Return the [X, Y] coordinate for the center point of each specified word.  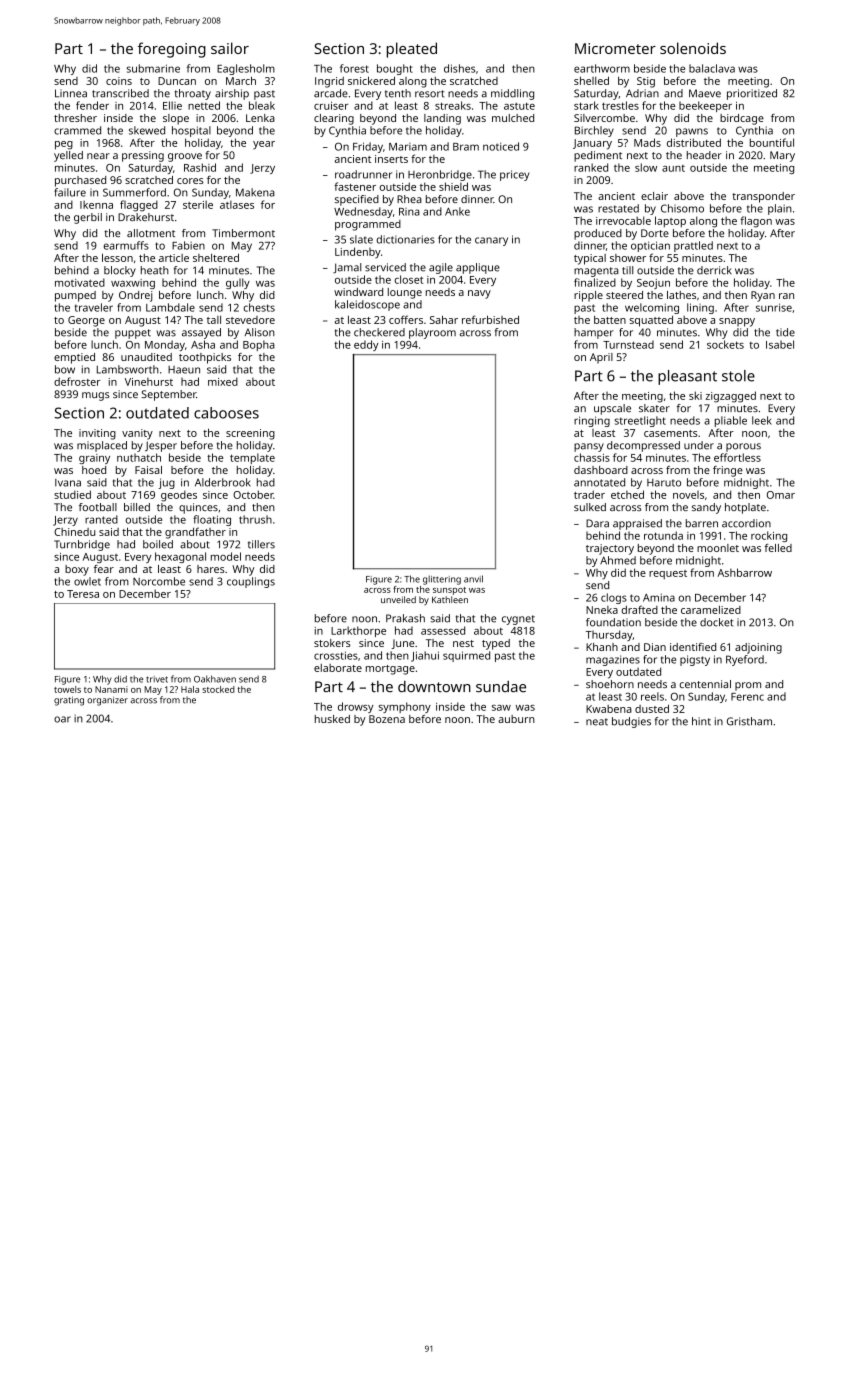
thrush [255, 519]
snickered [371, 80]
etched [627, 494]
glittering [442, 580]
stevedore [250, 320]
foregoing [172, 50]
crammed [77, 130]
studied [72, 494]
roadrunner [363, 174]
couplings [251, 582]
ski [695, 395]
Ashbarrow [744, 572]
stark [586, 105]
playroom [432, 333]
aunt [673, 168]
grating [69, 701]
